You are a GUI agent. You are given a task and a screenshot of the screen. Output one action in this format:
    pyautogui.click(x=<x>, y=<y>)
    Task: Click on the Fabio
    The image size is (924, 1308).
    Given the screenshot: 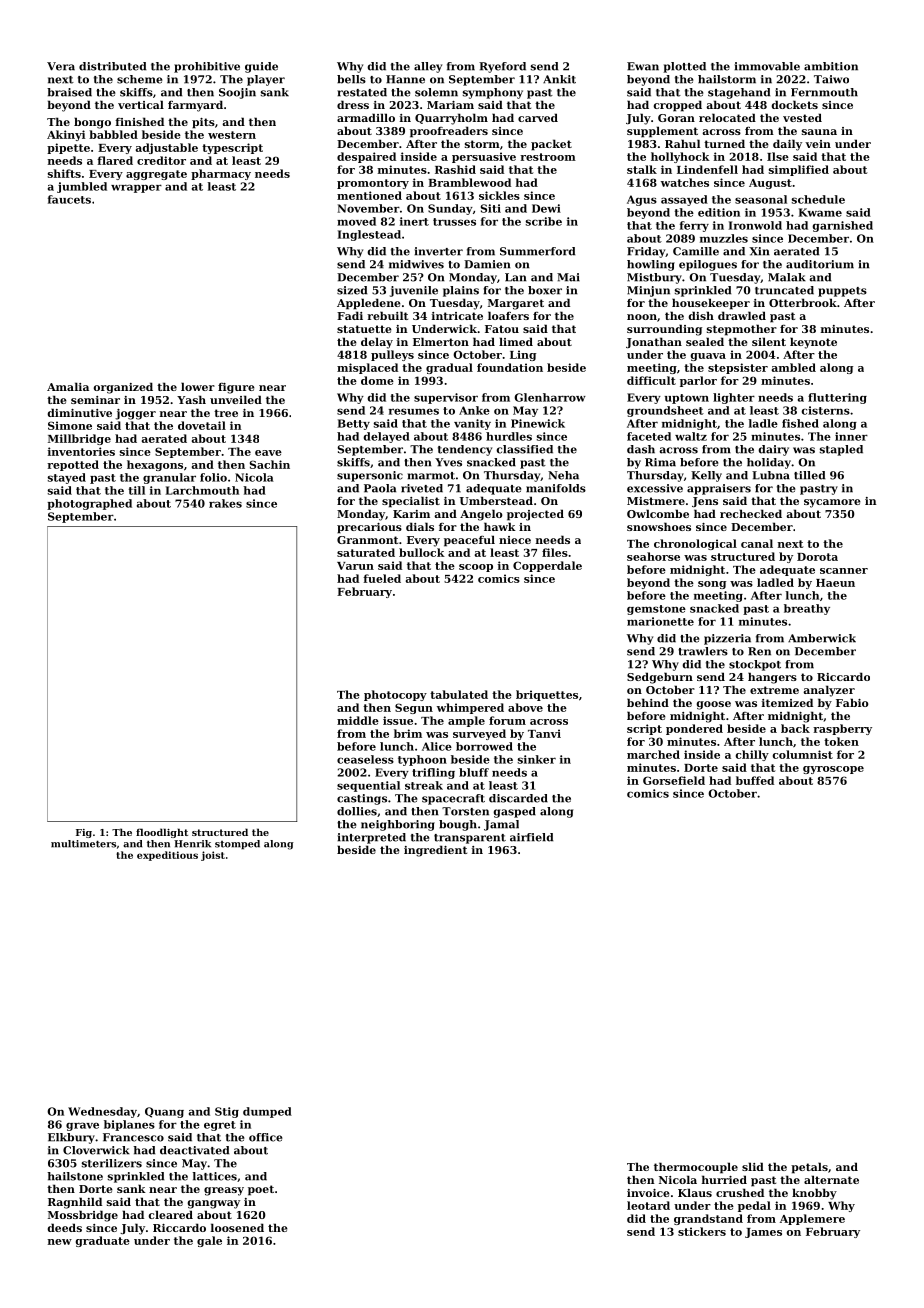 What is the action you would take?
    pyautogui.click(x=852, y=702)
